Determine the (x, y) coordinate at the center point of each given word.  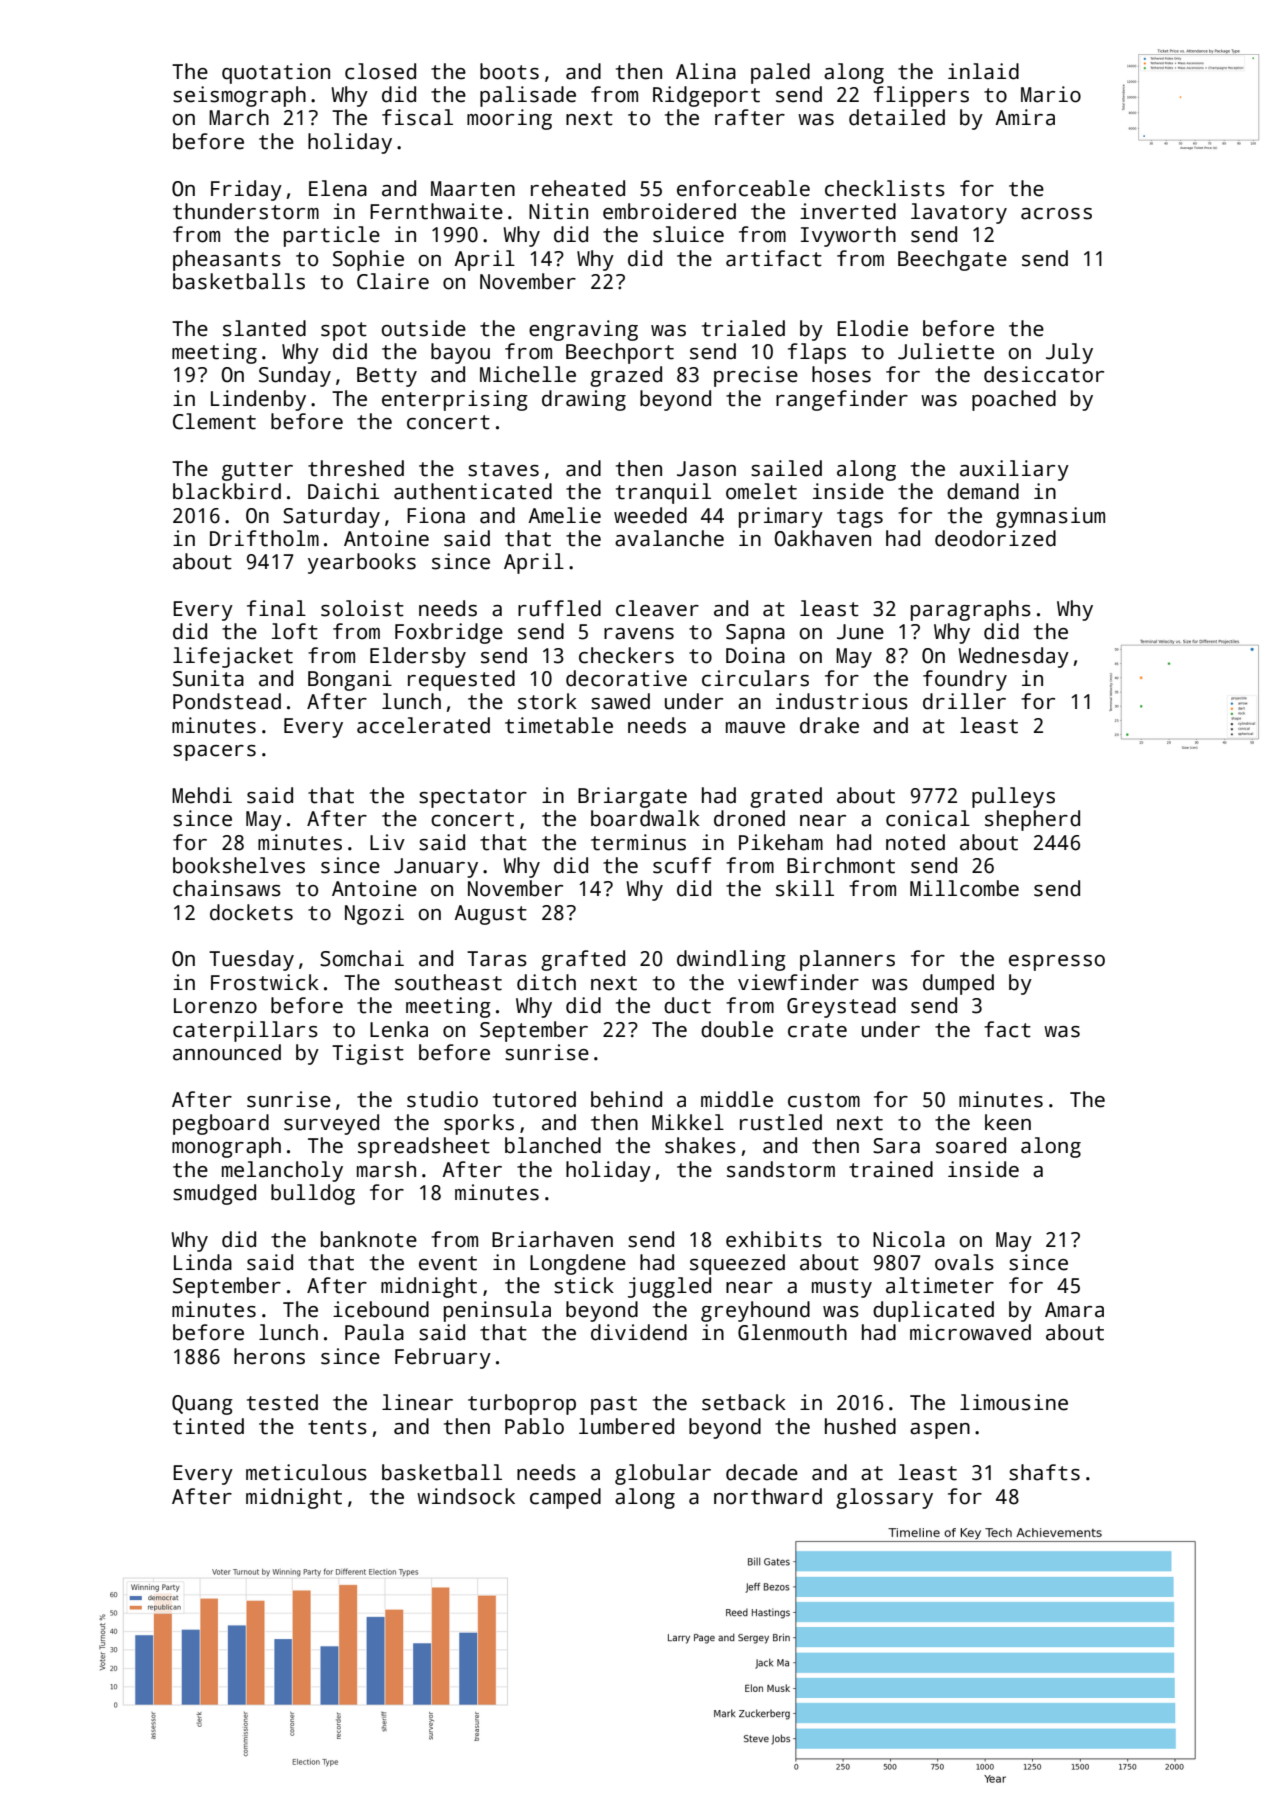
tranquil (663, 493)
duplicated (933, 1311)
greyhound (755, 1311)
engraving (583, 330)
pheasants (227, 260)
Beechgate (952, 260)
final (276, 608)
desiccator (1044, 374)
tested (282, 1402)
